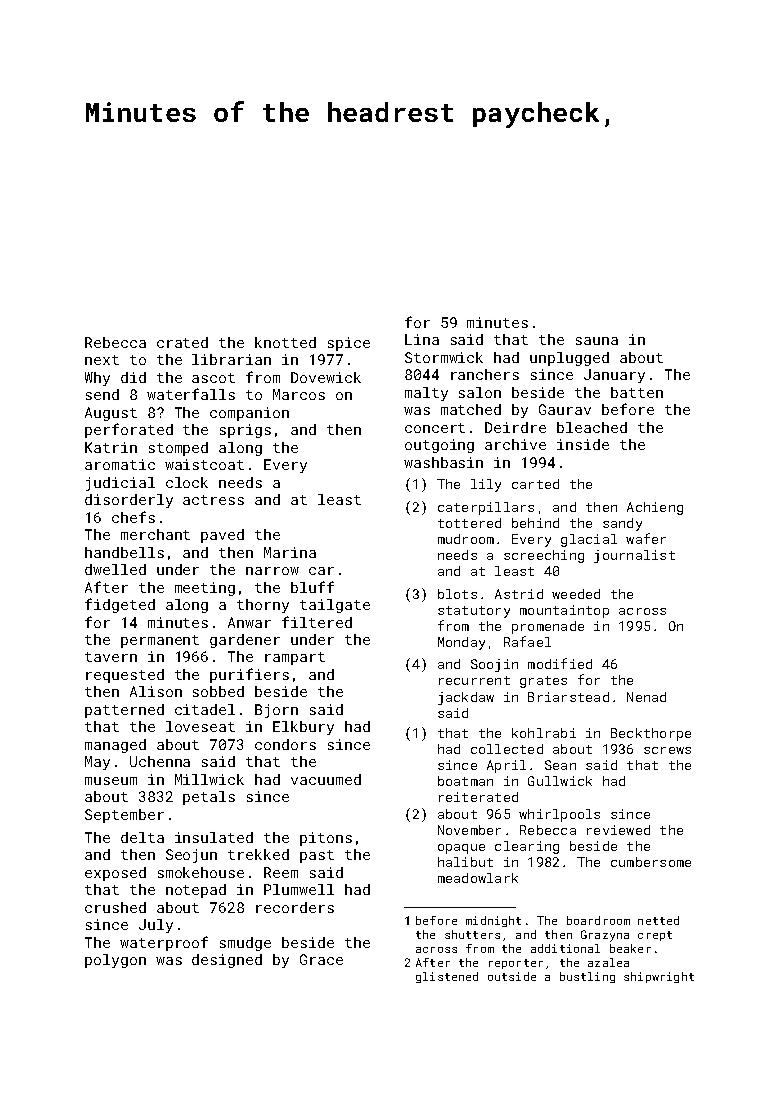 The image size is (784, 1112). I want to click on pitons, so click(326, 839).
